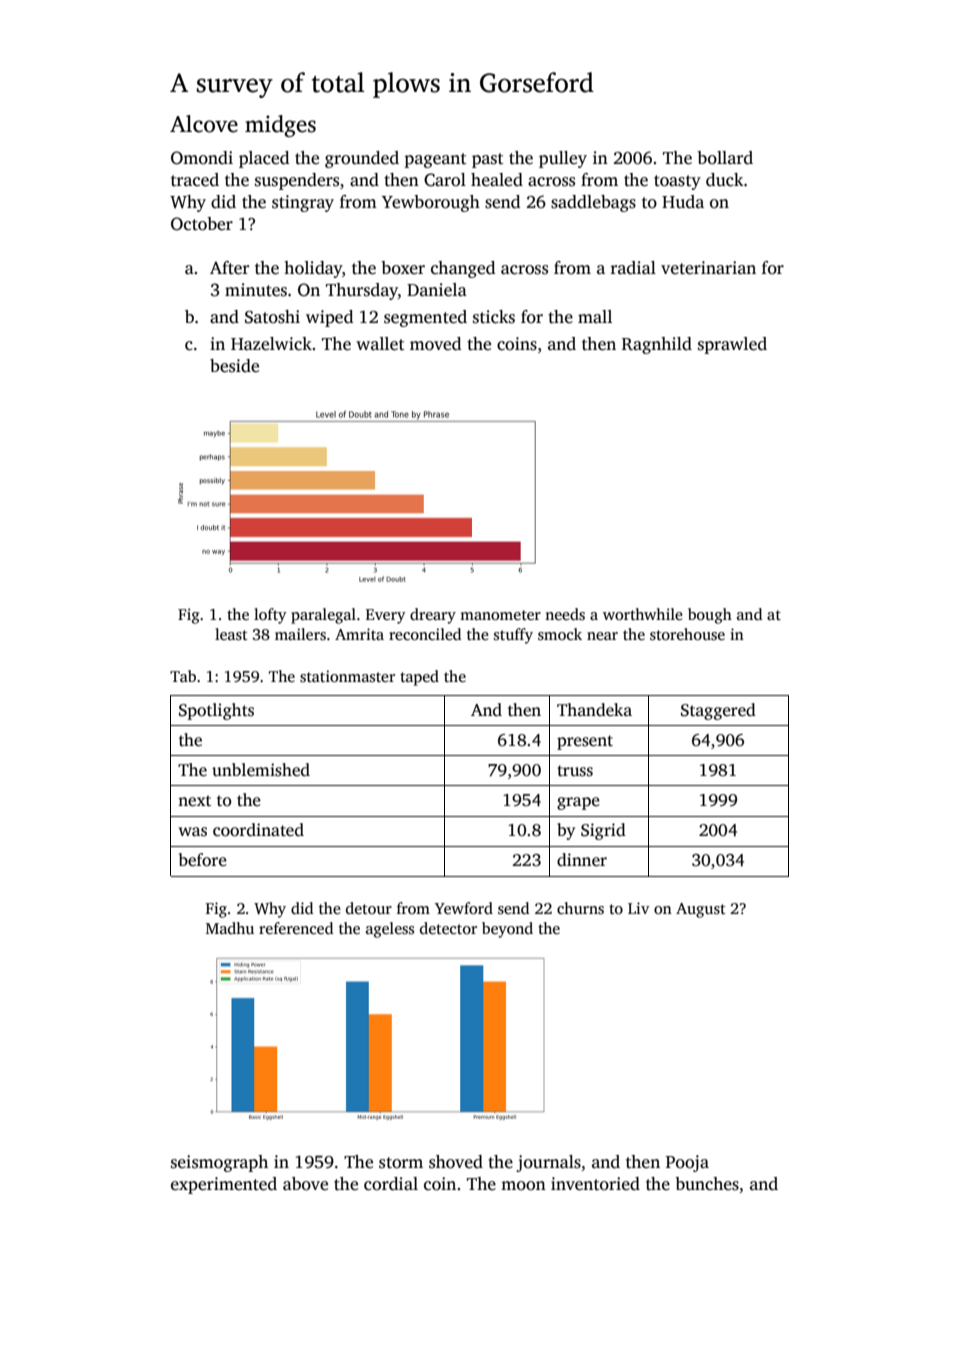 The height and width of the screenshot is (1361, 959). Describe the element at coordinates (639, 908) in the screenshot. I see `Liv` at that location.
